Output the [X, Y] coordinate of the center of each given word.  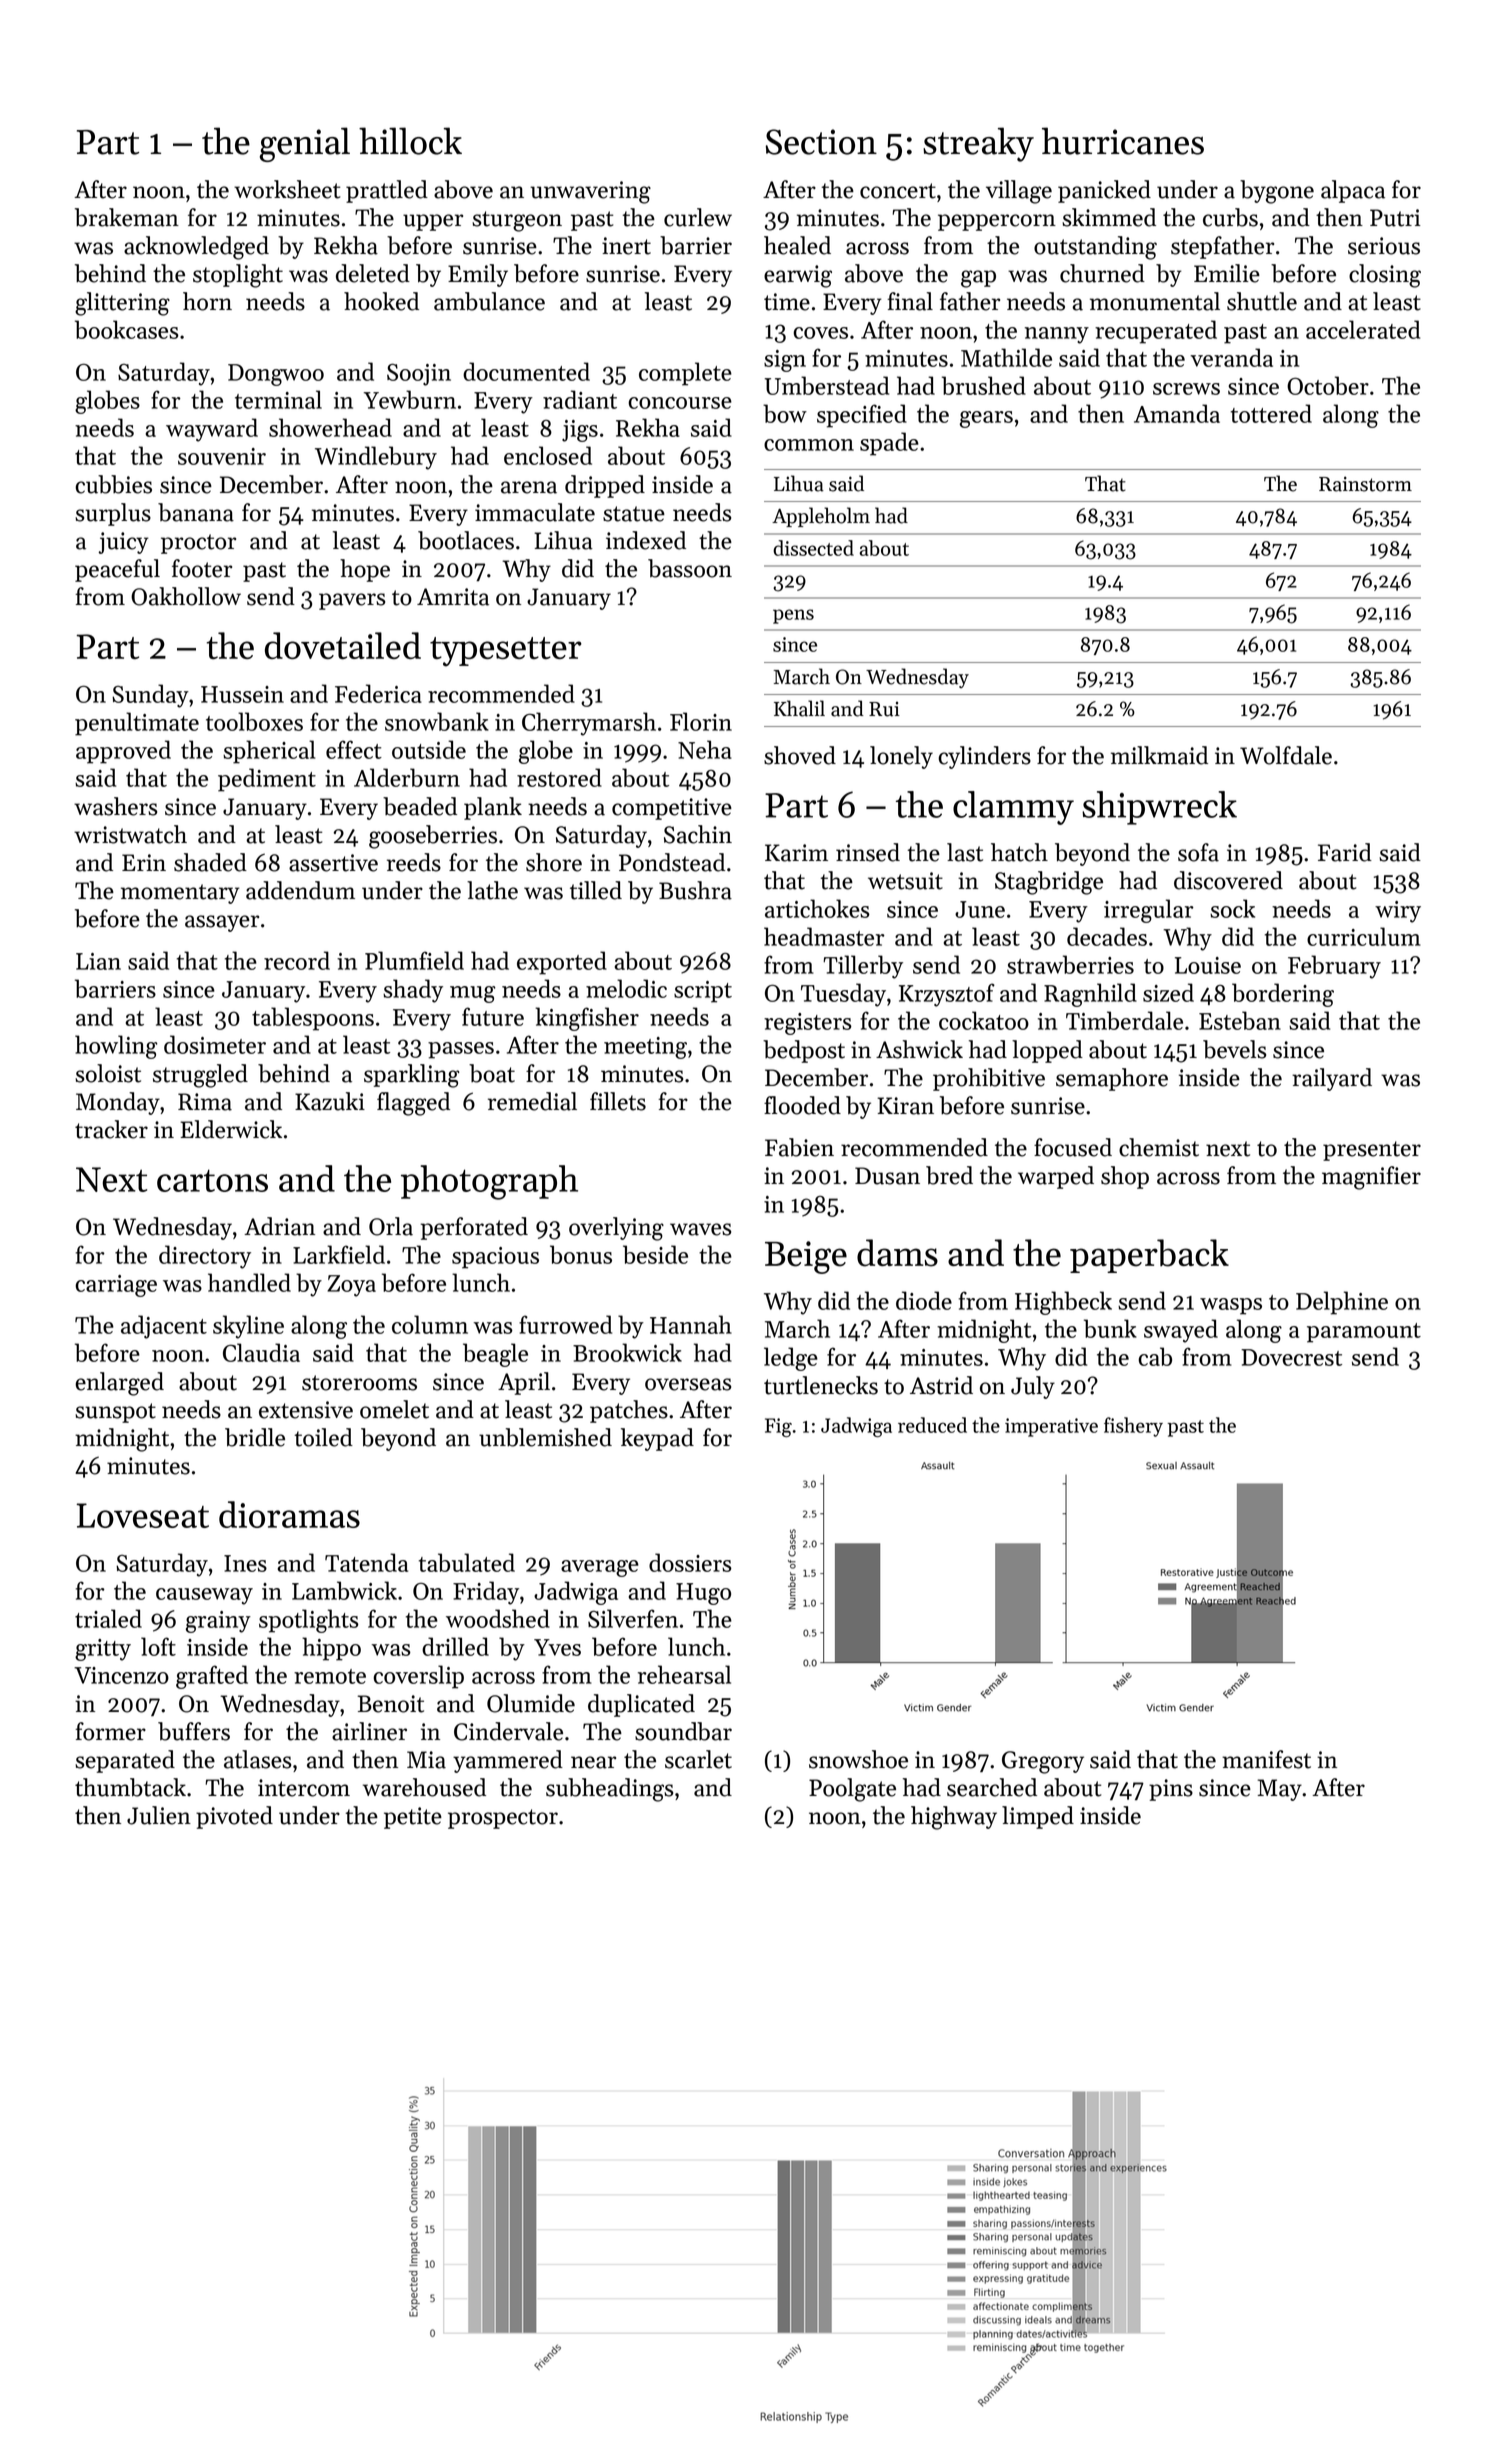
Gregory [1043, 1762]
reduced [932, 1425]
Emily [478, 275]
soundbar [683, 1731]
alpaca [1353, 191]
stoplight [238, 276]
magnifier [1371, 1178]
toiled [323, 1437]
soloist [108, 1073]
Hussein [242, 694]
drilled [455, 1646]
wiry [1398, 912]
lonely [901, 757]
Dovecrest [1291, 1357]
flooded [802, 1105]
